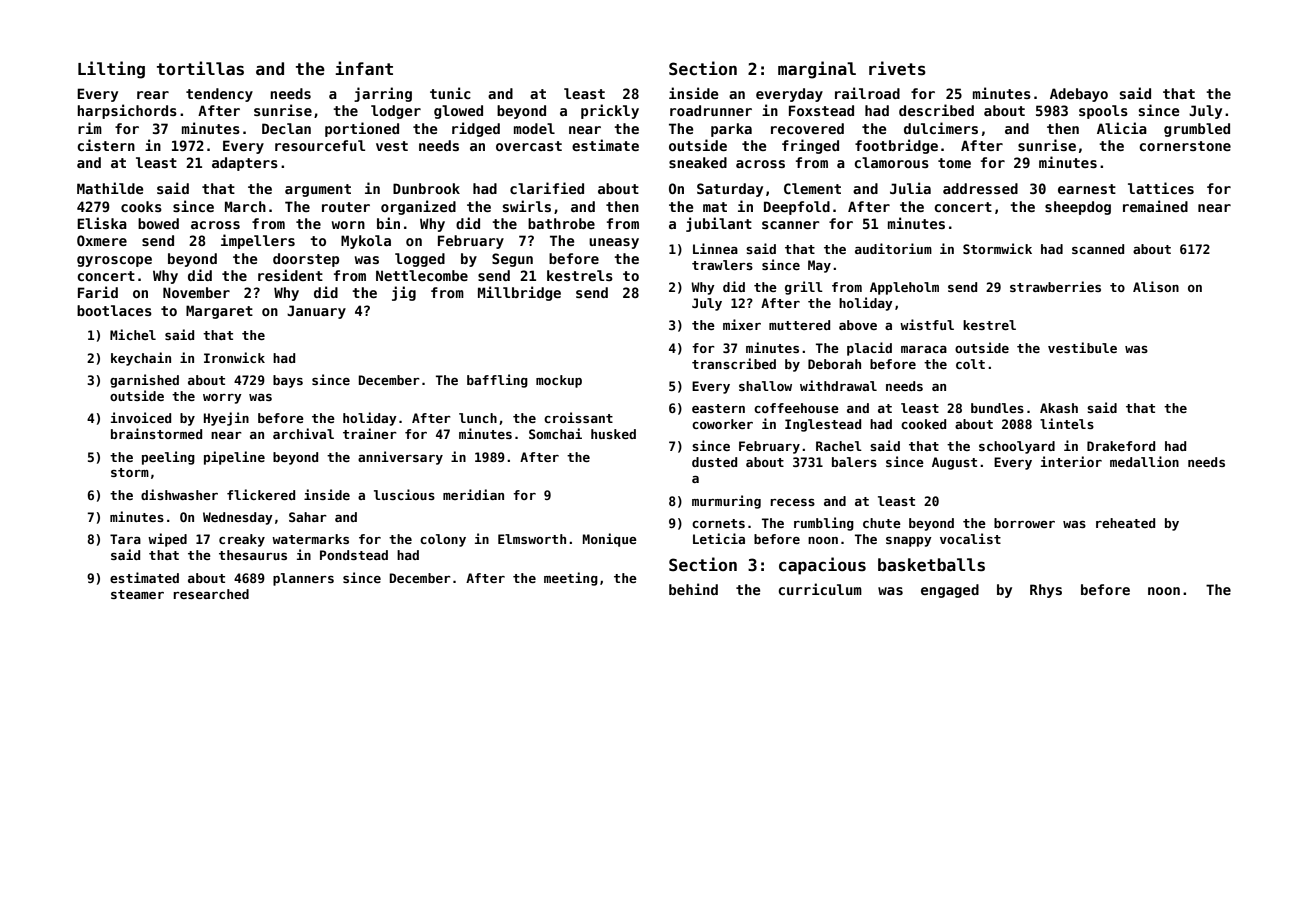 The image size is (1308, 924). I want to click on muttered, so click(799, 325).
